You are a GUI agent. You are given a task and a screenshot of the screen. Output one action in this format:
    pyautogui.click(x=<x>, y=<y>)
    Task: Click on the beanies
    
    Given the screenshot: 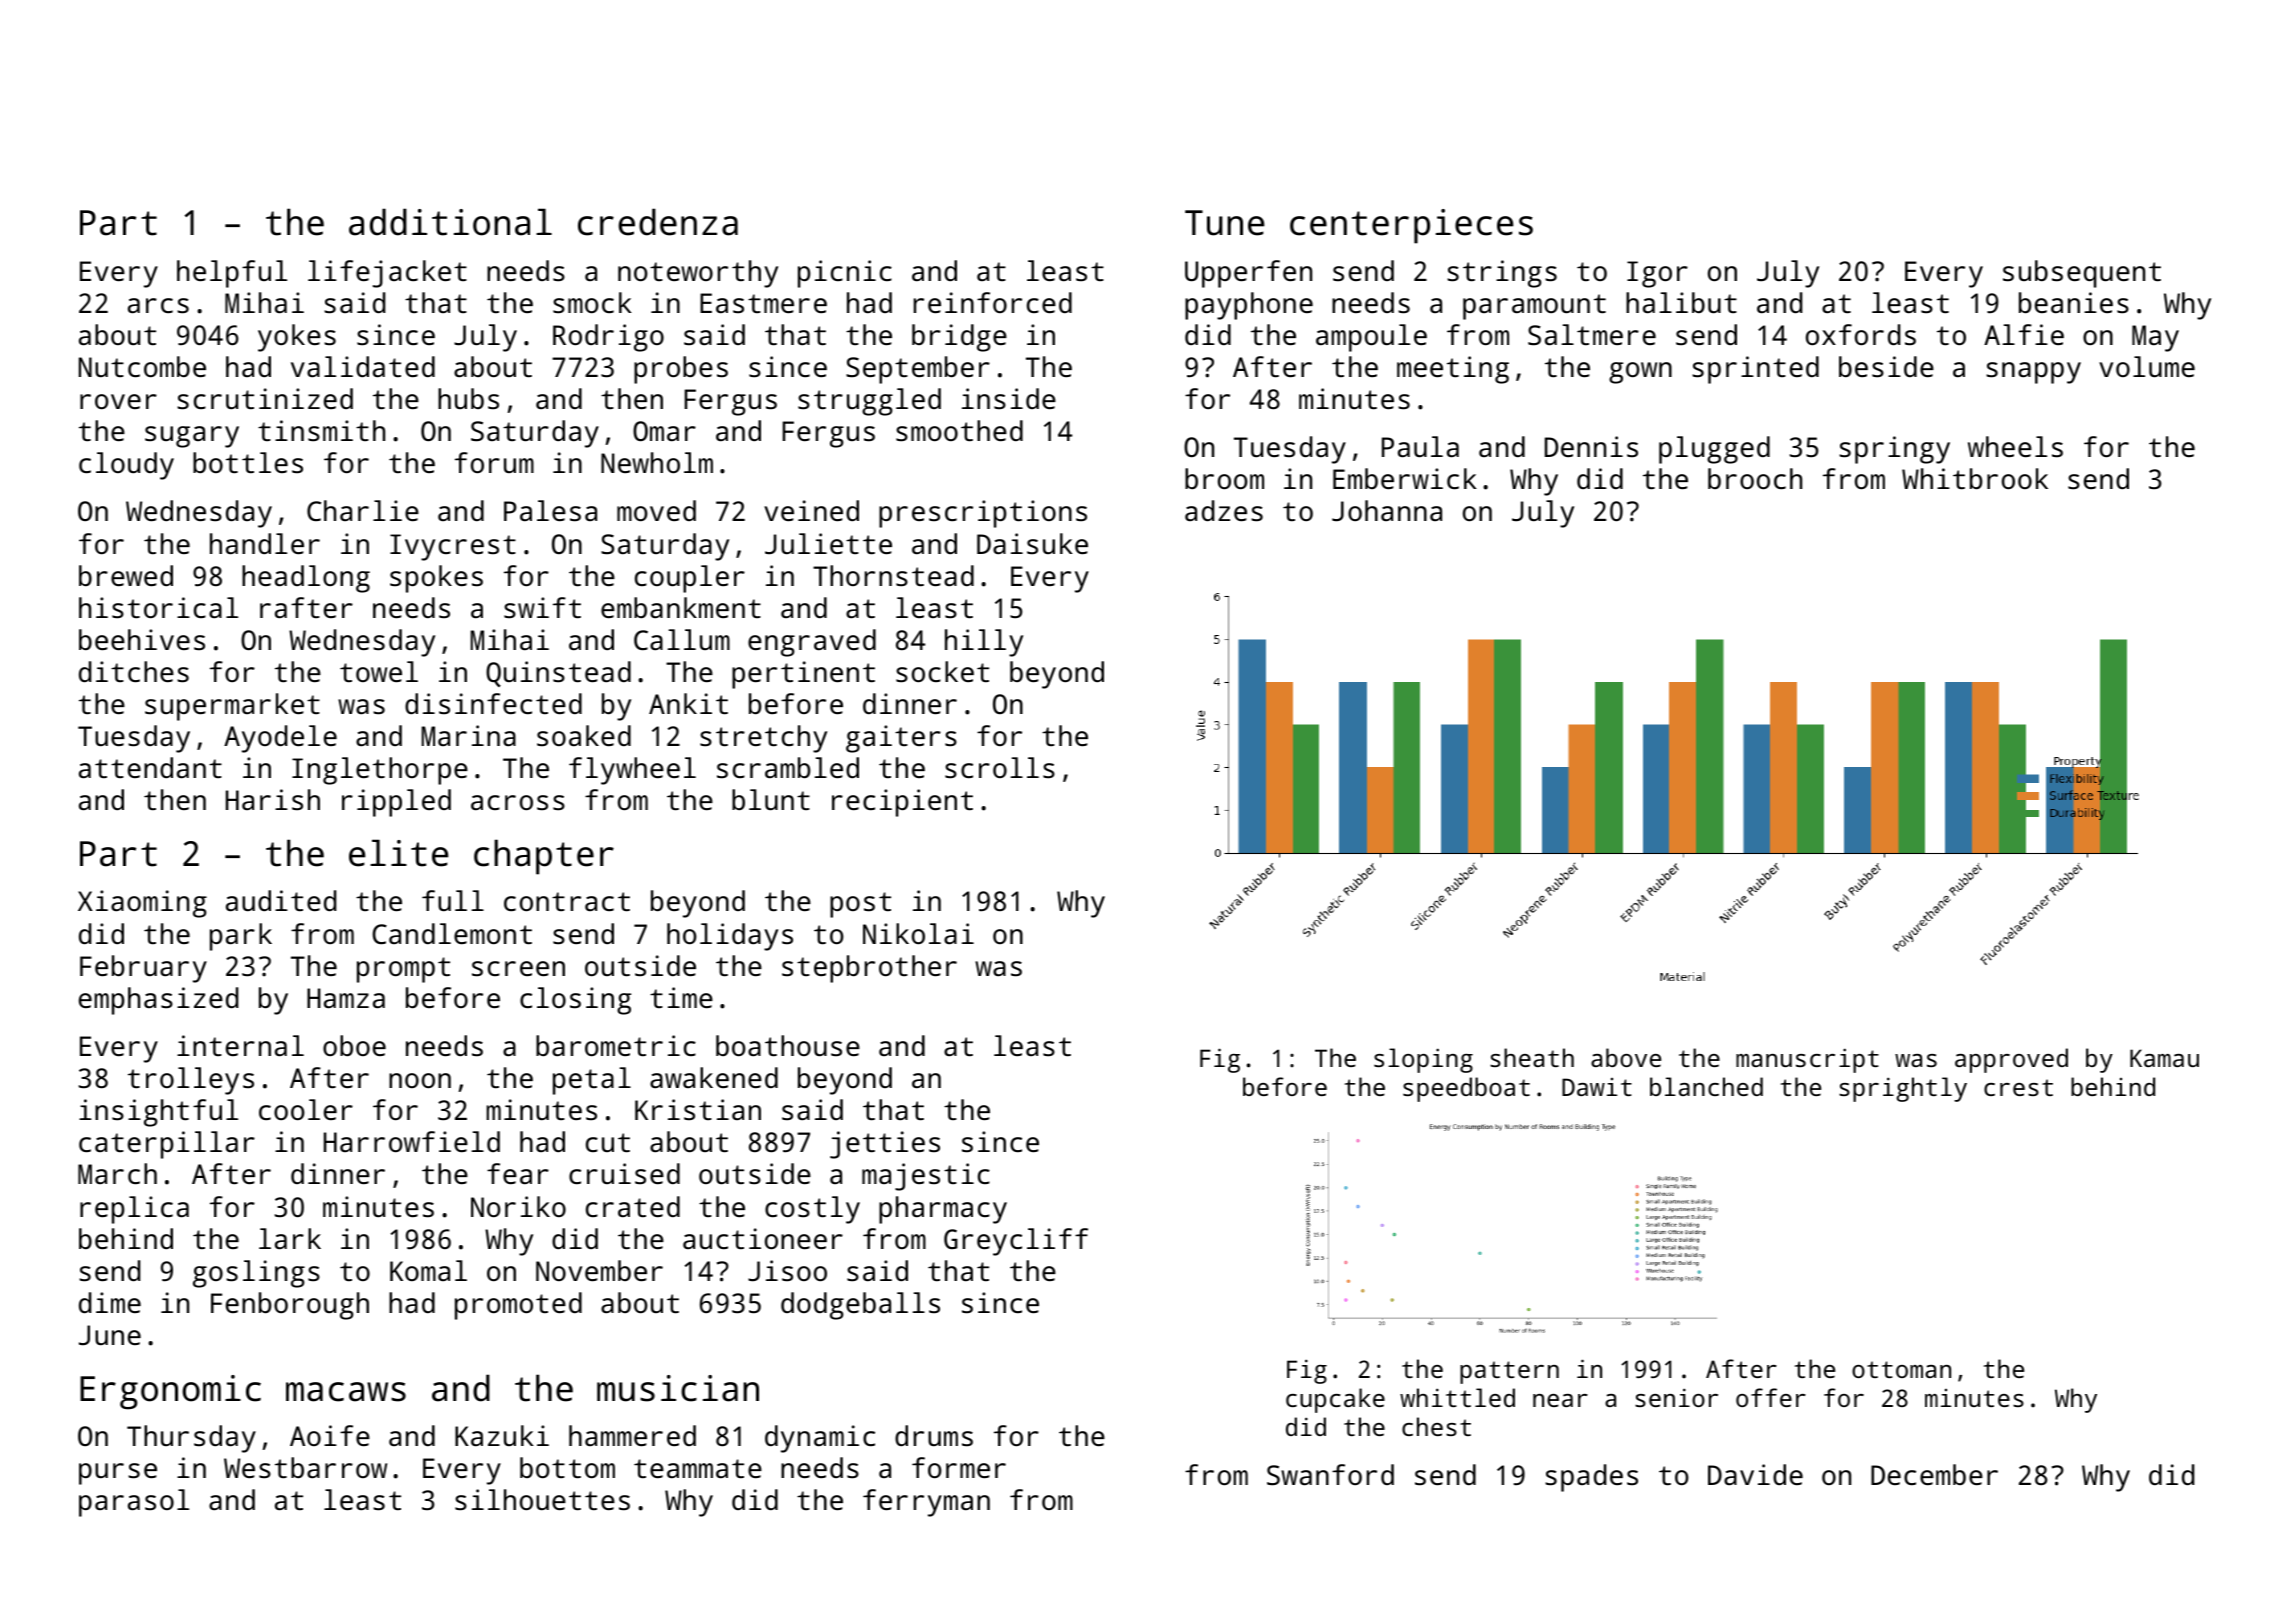 What is the action you would take?
    pyautogui.click(x=2074, y=303)
